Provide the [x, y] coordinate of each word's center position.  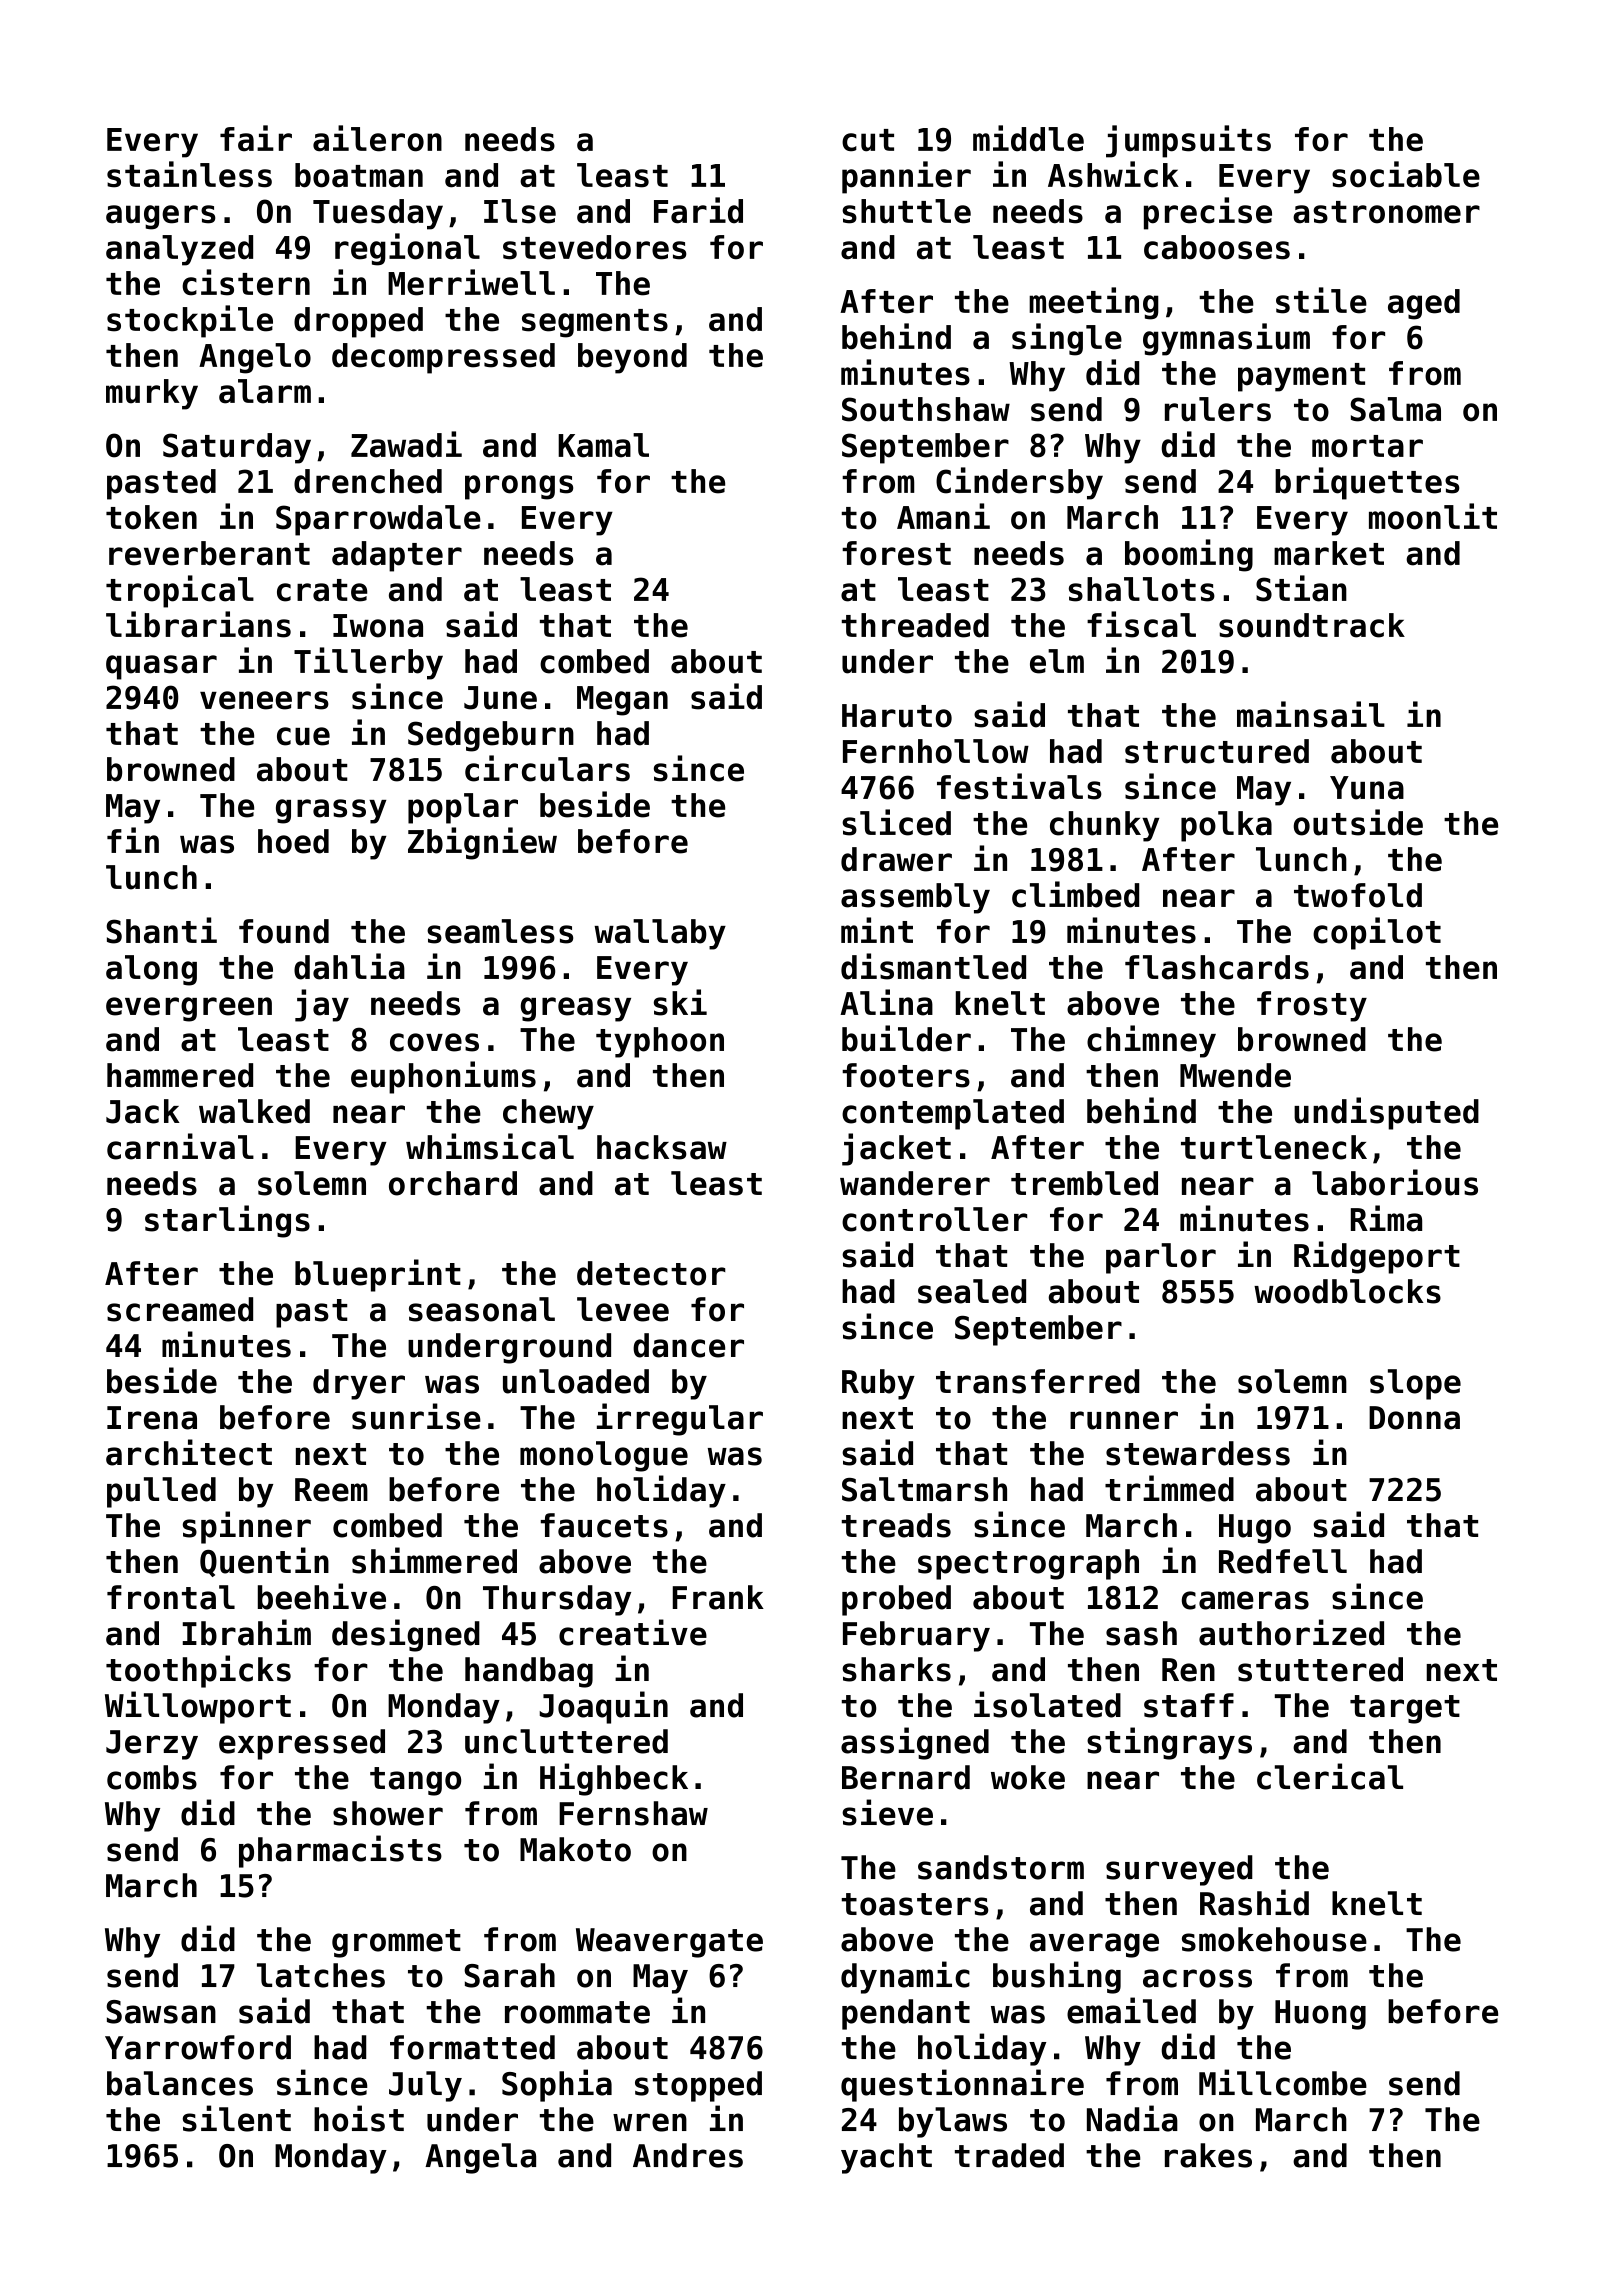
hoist [359, 2118]
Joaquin [604, 1707]
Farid [698, 210]
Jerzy [152, 1745]
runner [1124, 1420]
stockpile [190, 321]
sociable [1406, 174]
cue [303, 736]
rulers [1218, 409]
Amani [943, 516]
